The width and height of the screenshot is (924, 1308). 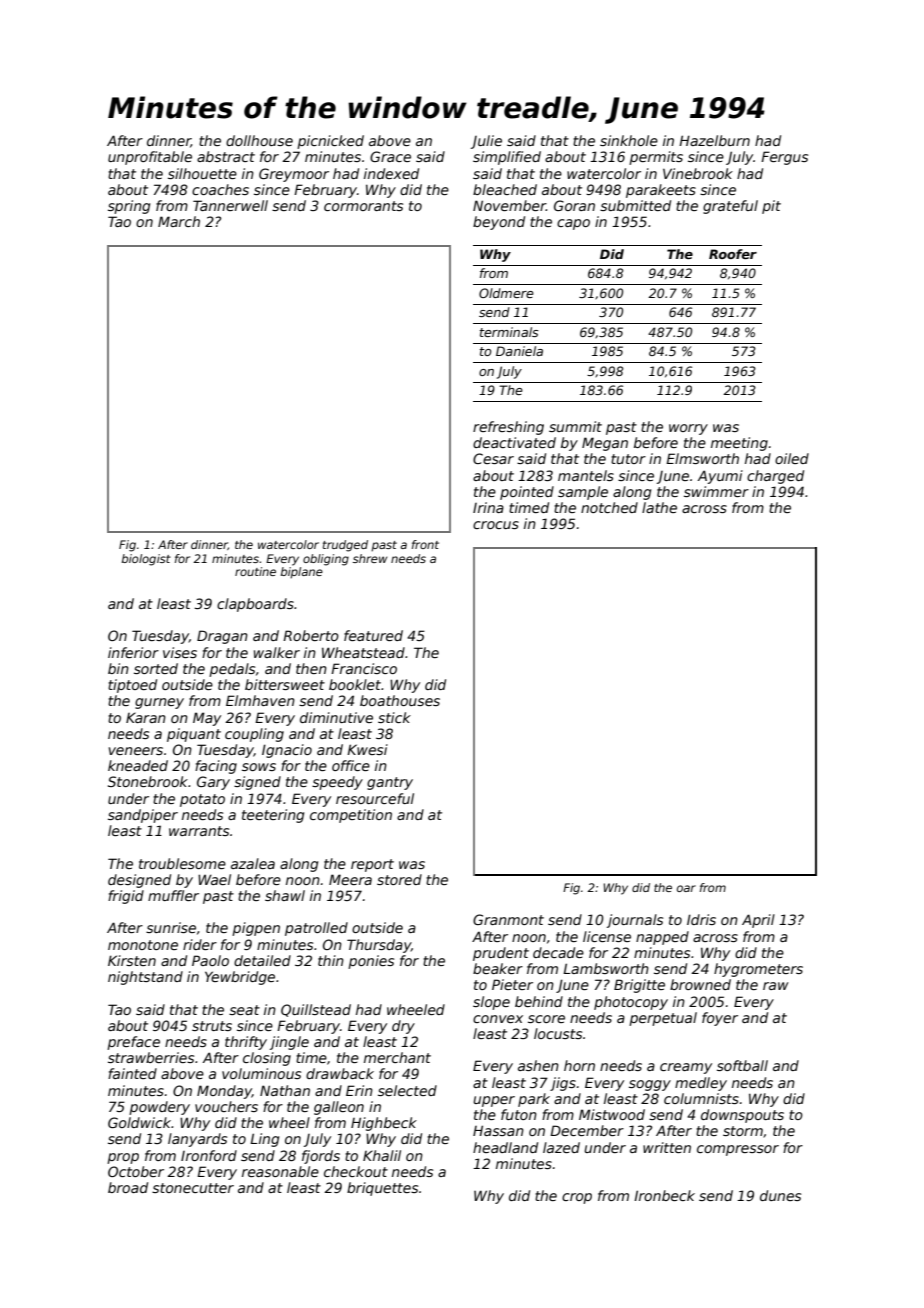 What do you see at coordinates (425, 544) in the screenshot?
I see `front` at bounding box center [425, 544].
